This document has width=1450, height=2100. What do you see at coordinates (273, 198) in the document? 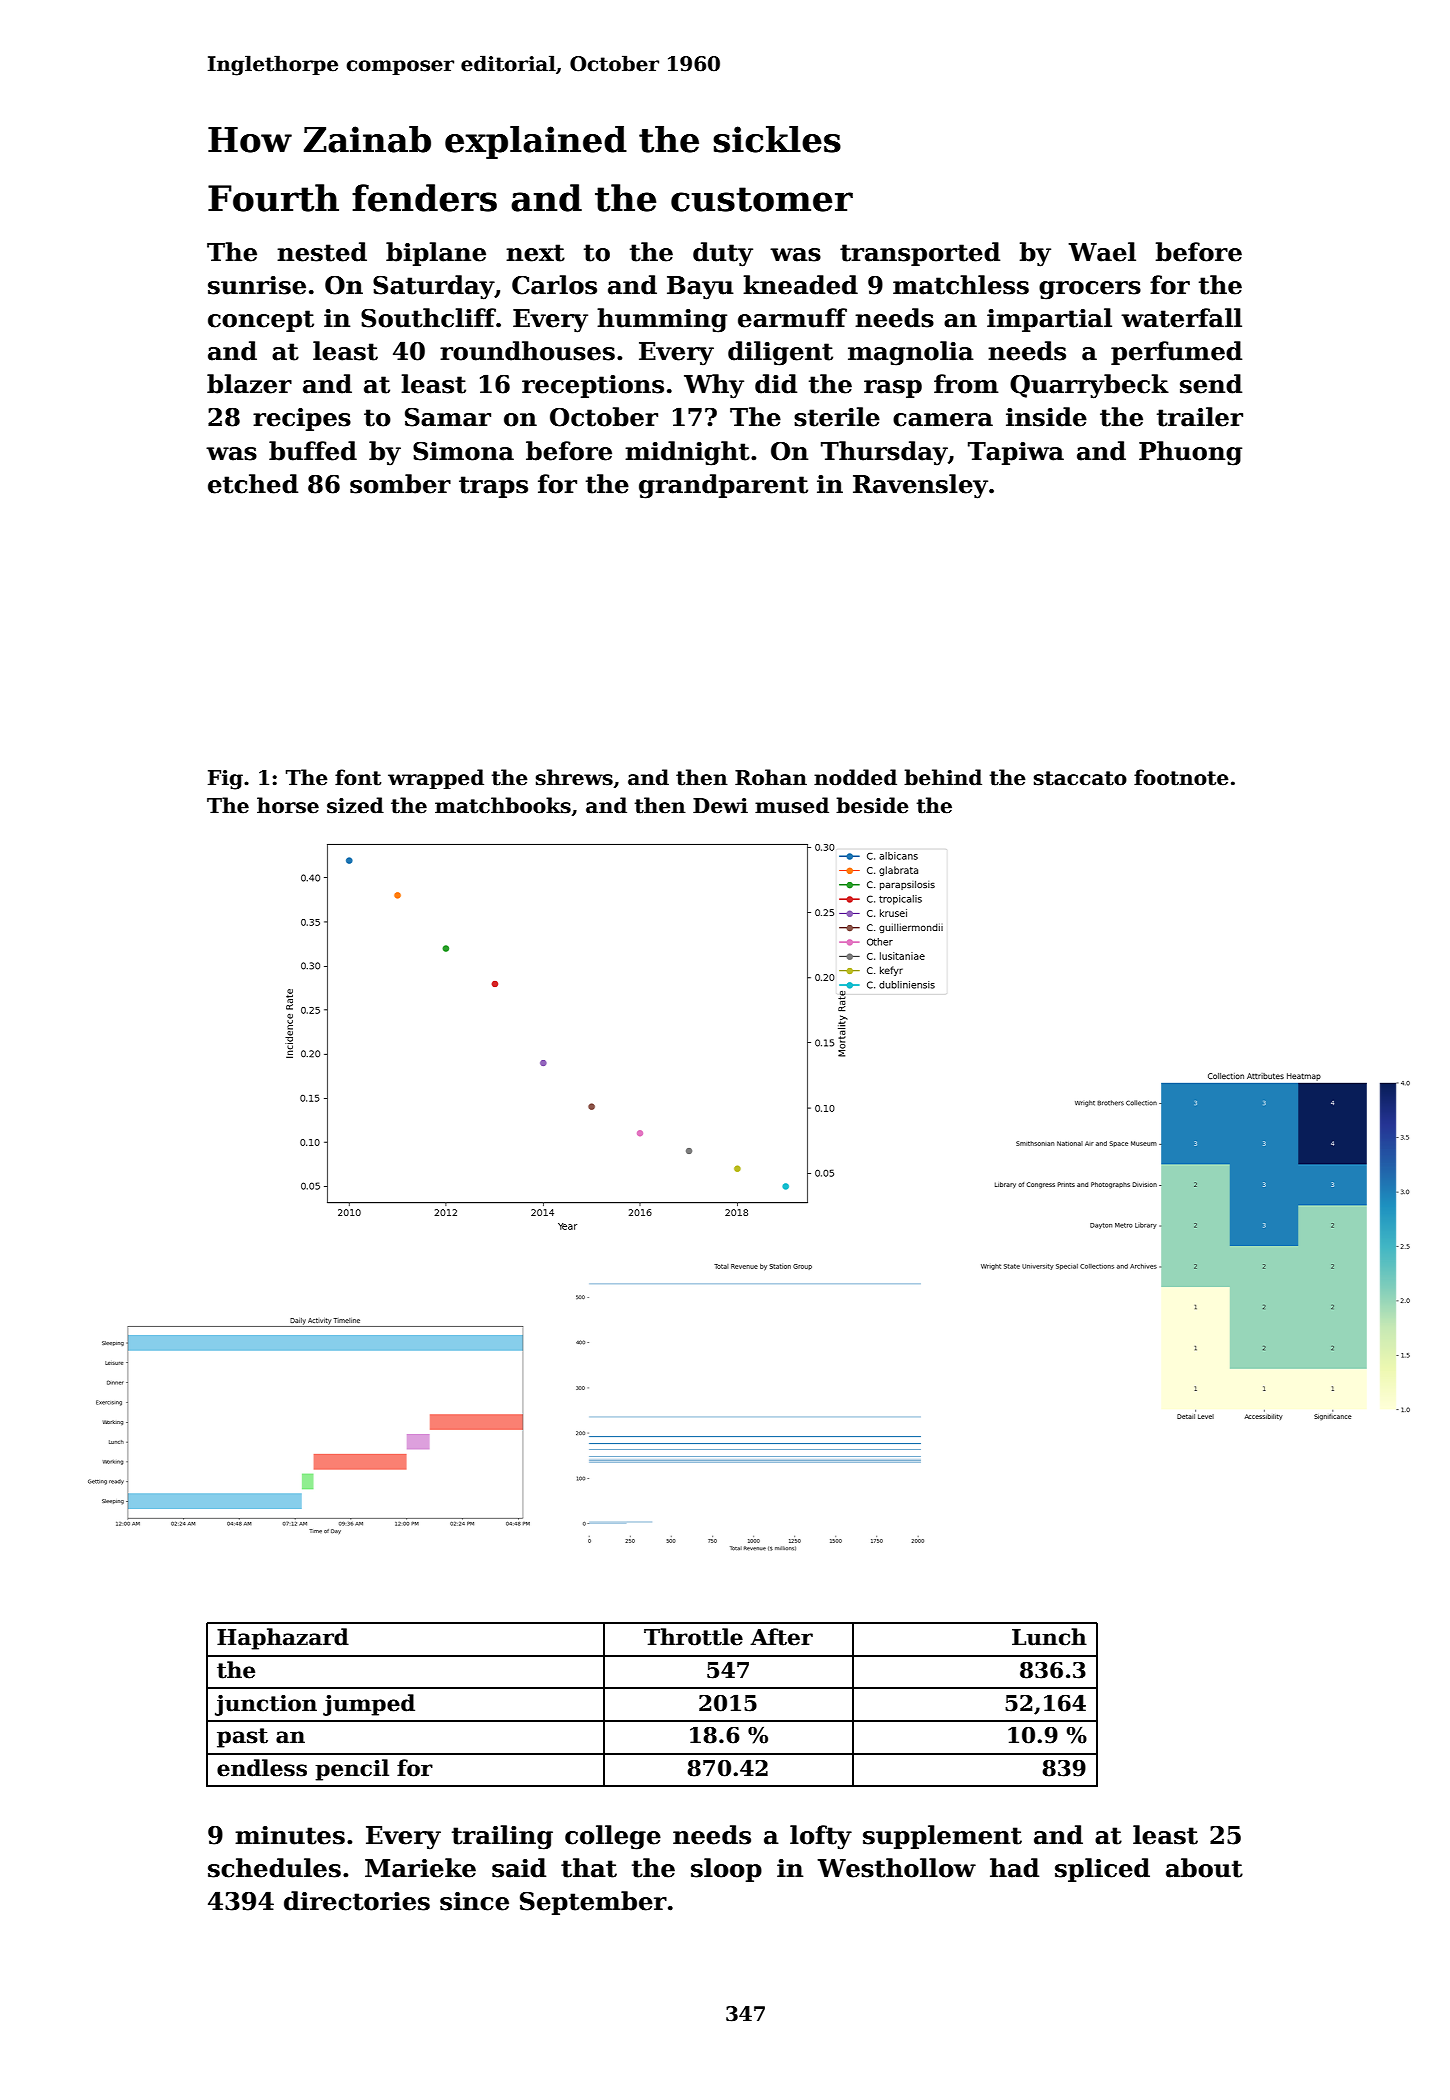
I see `Fourth` at bounding box center [273, 198].
